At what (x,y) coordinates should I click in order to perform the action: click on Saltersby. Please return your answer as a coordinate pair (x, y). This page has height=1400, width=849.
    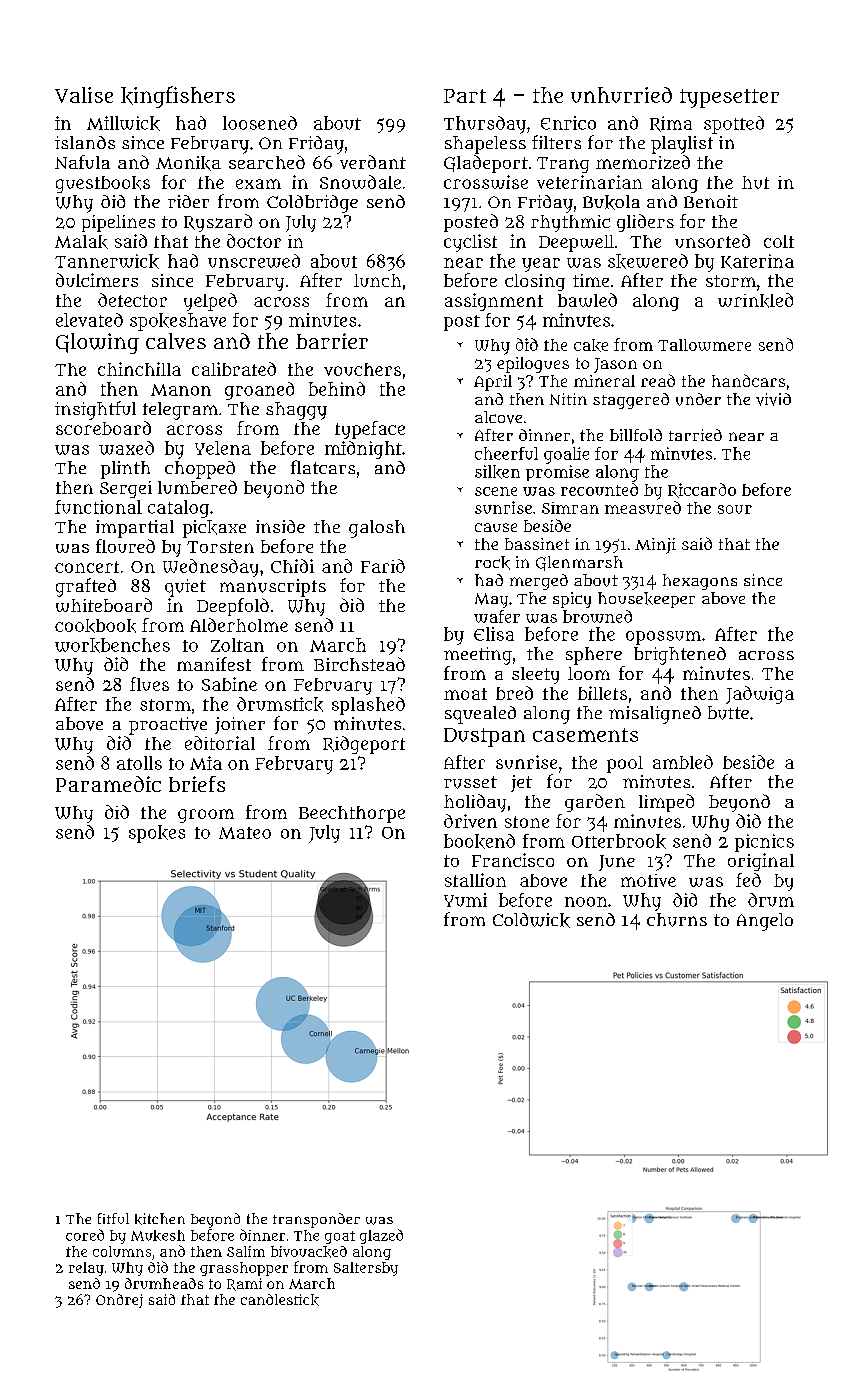
    Looking at the image, I should click on (366, 1269).
